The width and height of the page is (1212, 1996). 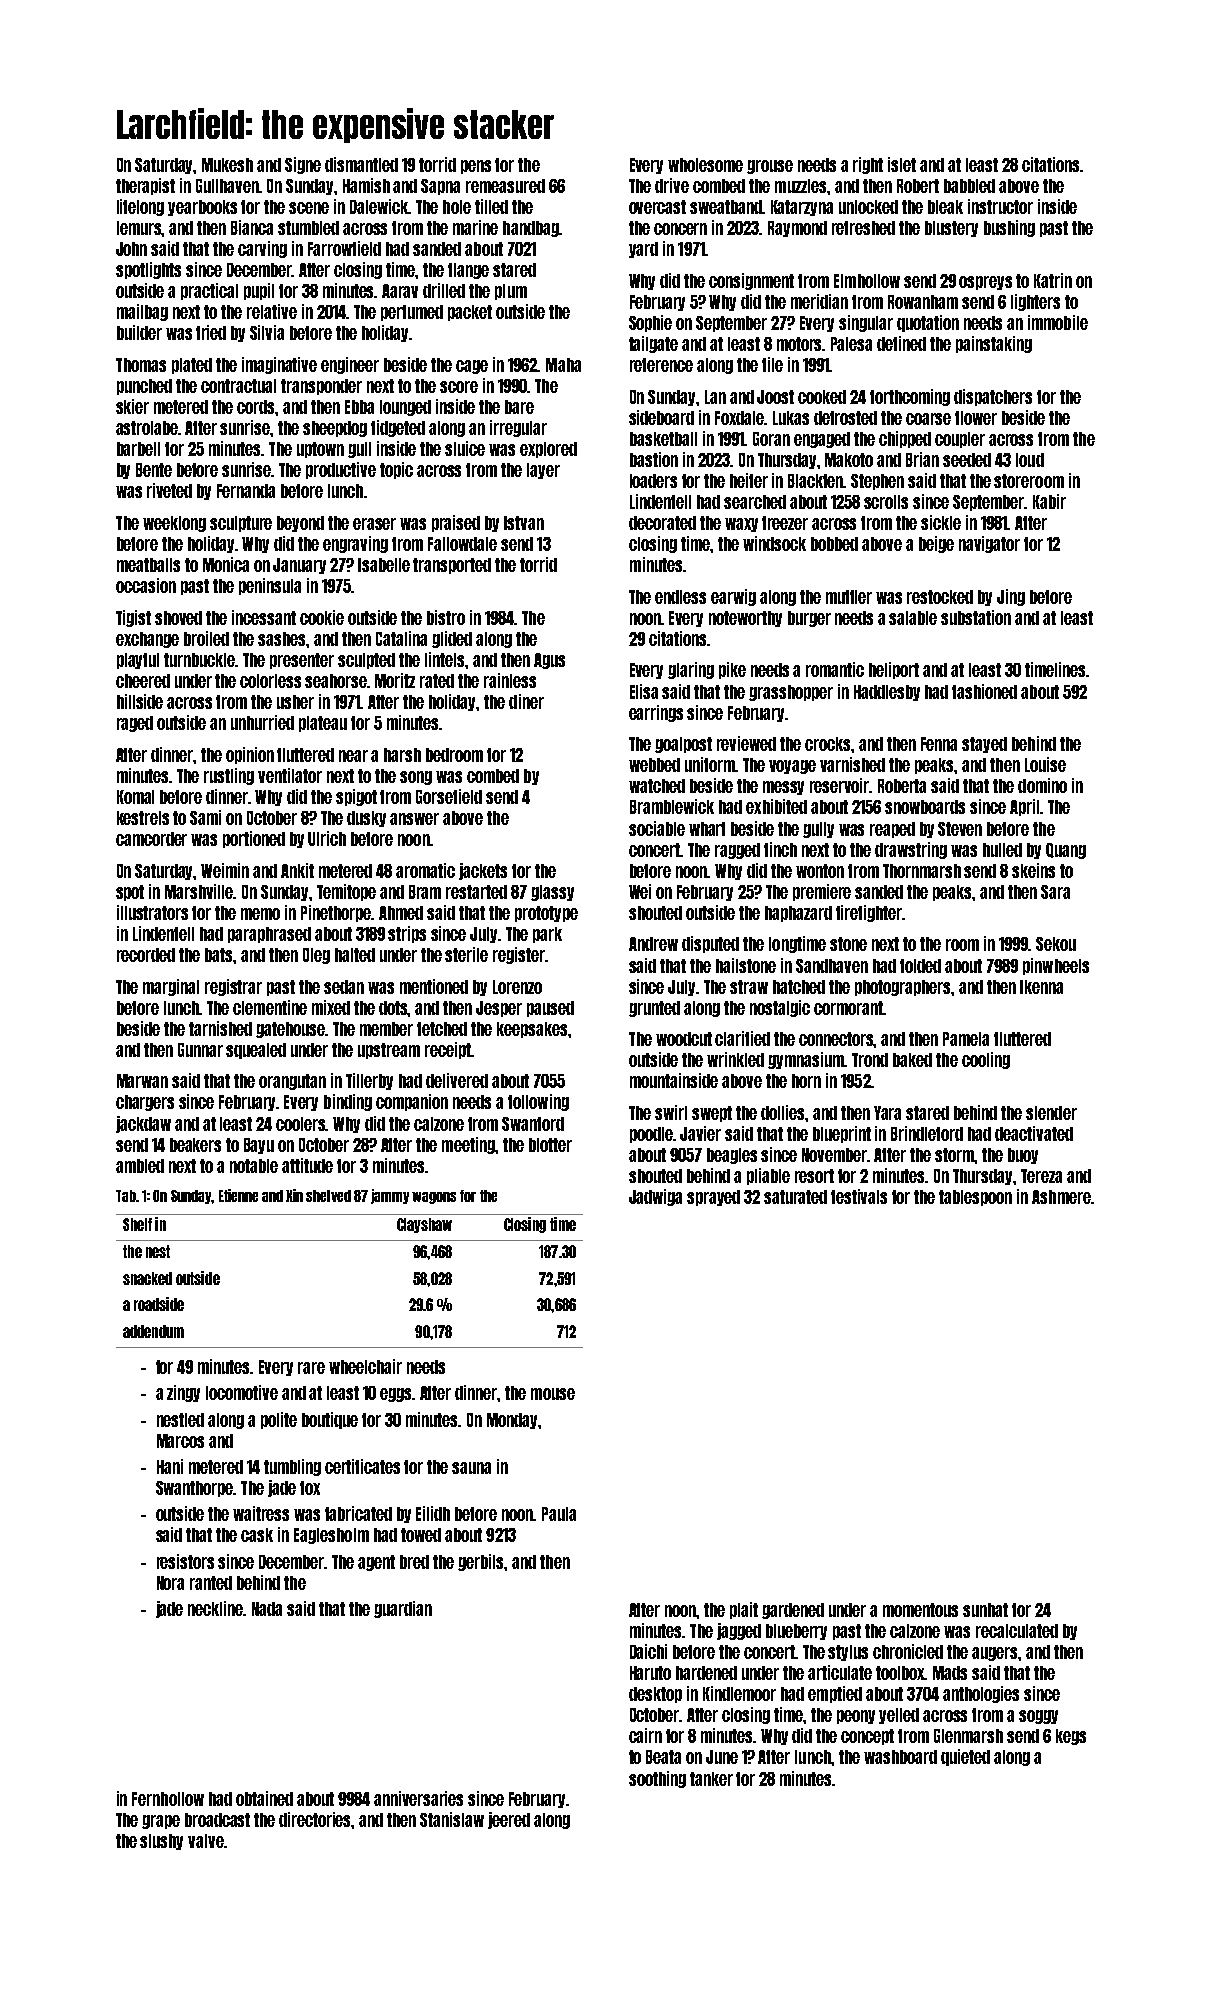 What do you see at coordinates (376, 1563) in the page?
I see `agent` at bounding box center [376, 1563].
